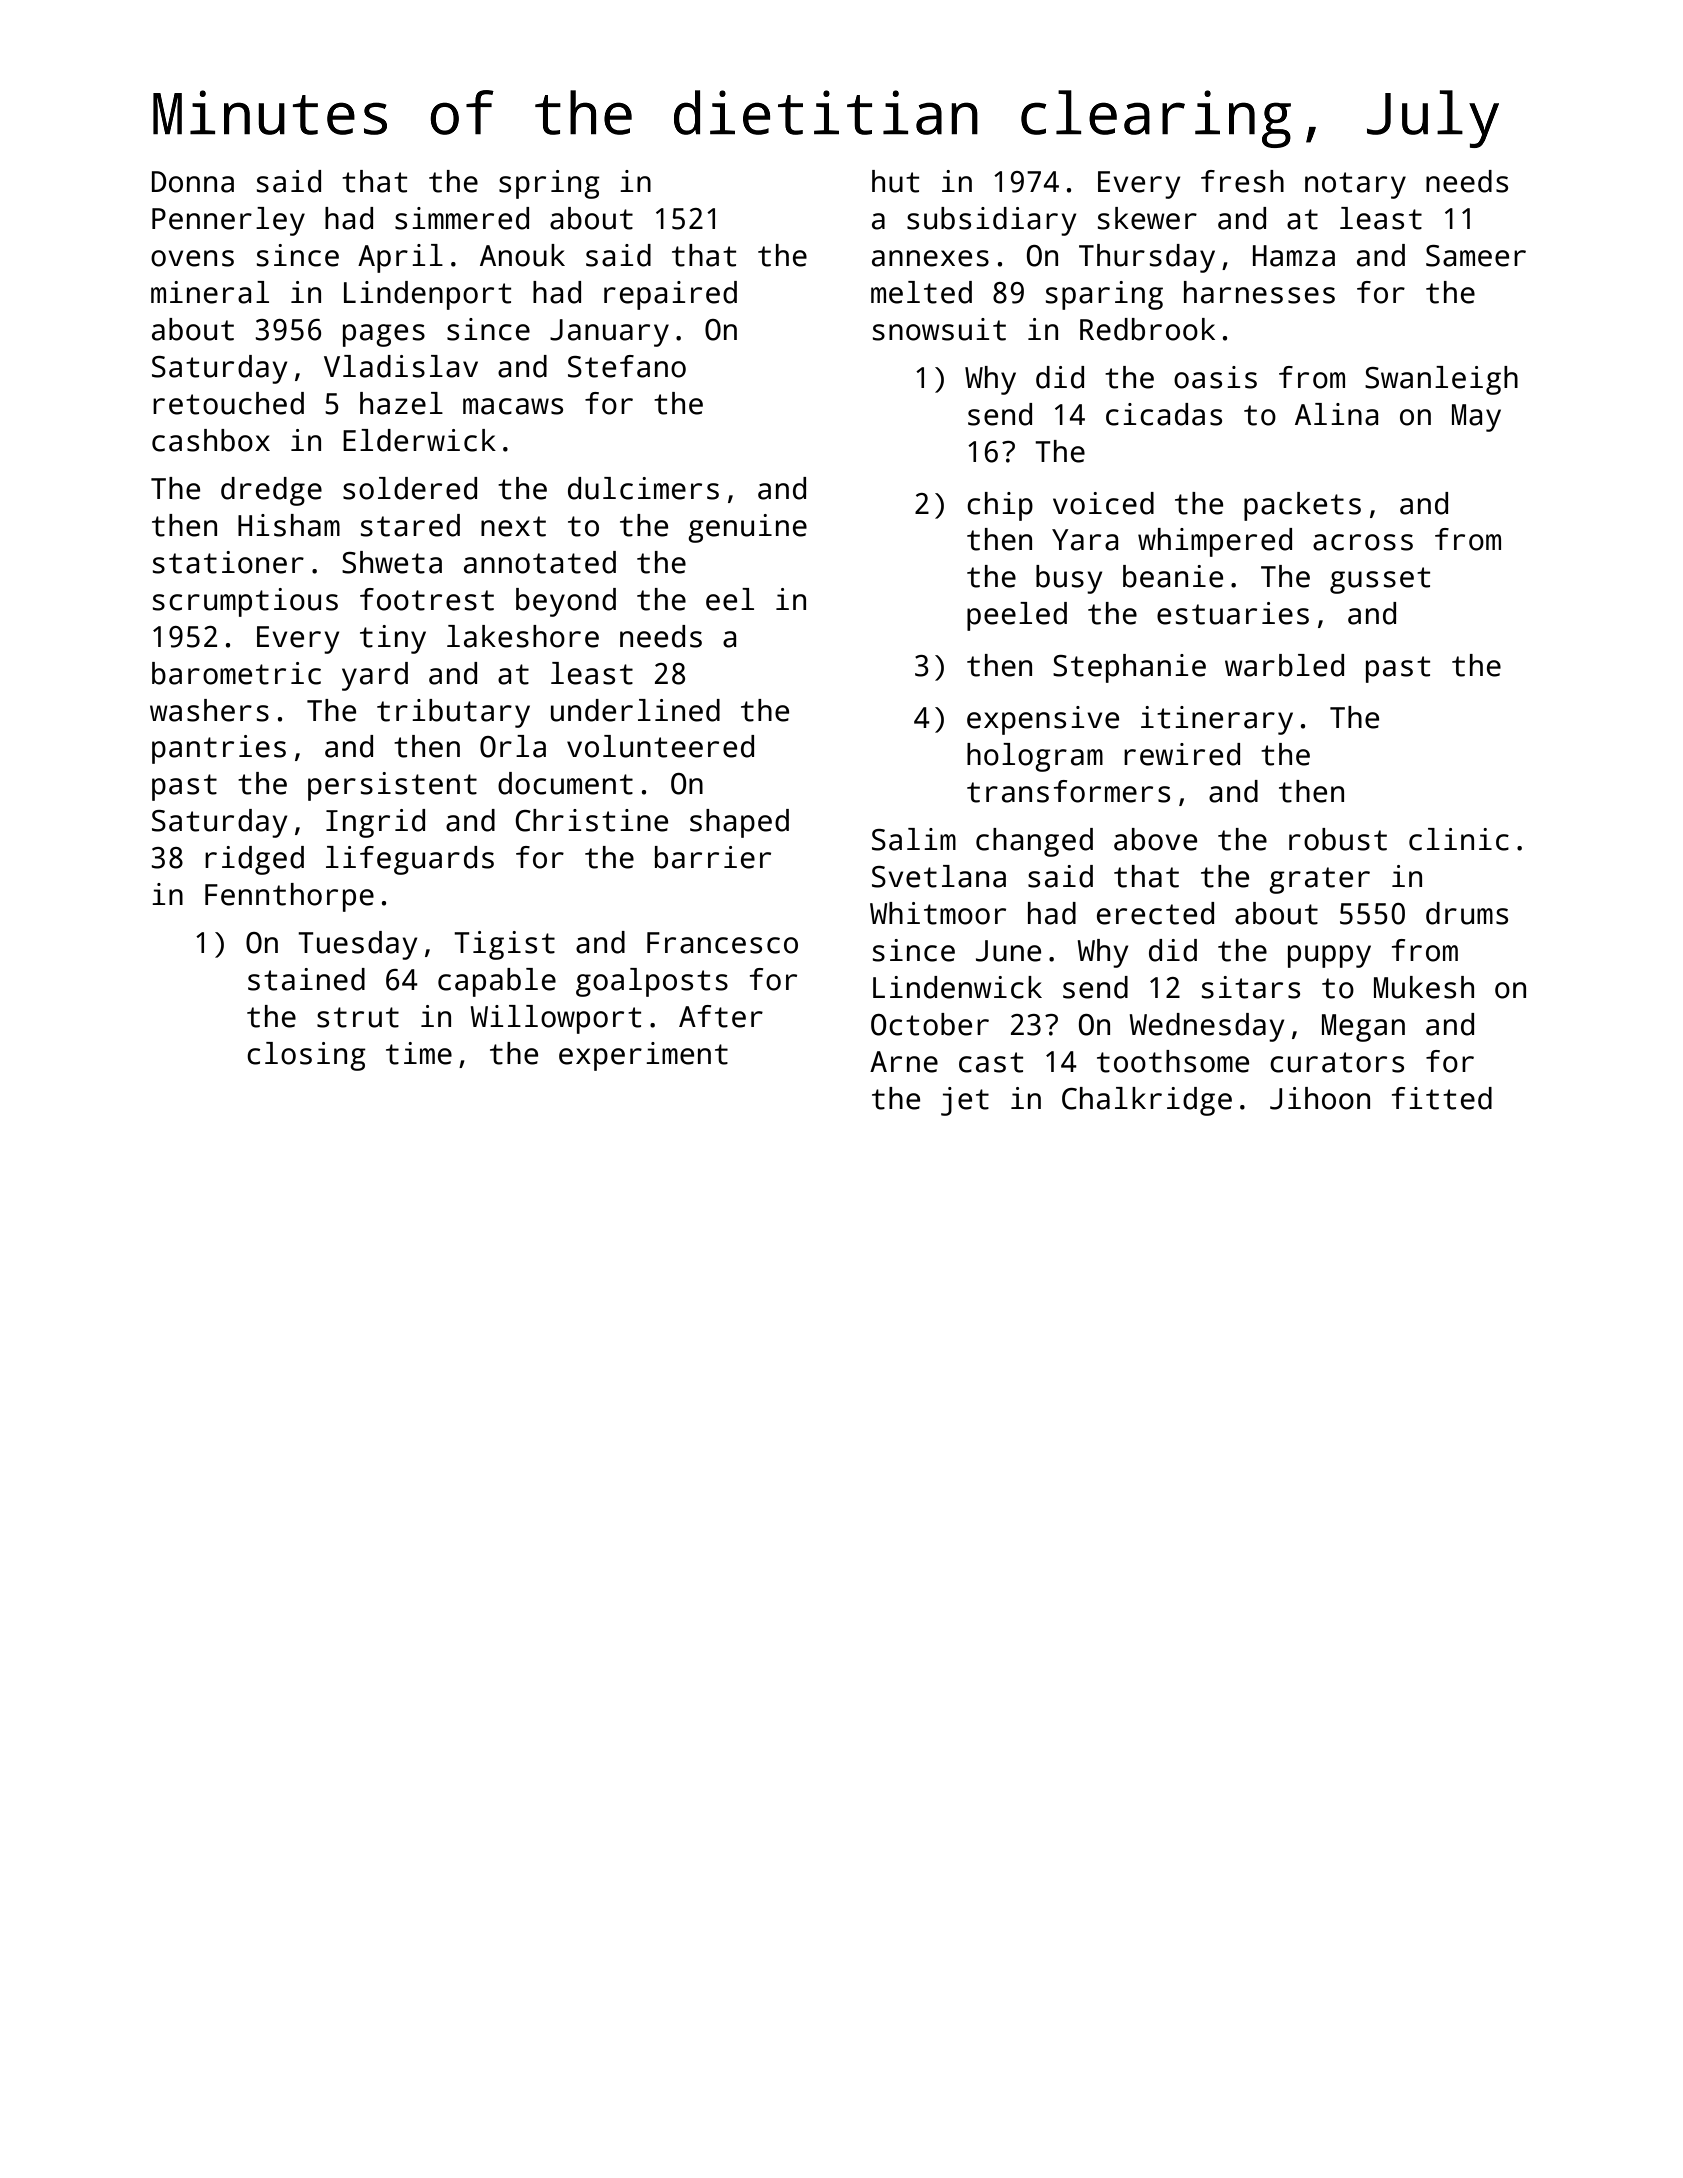 This image has height=2178, width=1683. Describe the element at coordinates (930, 258) in the image. I see `annexes` at that location.
